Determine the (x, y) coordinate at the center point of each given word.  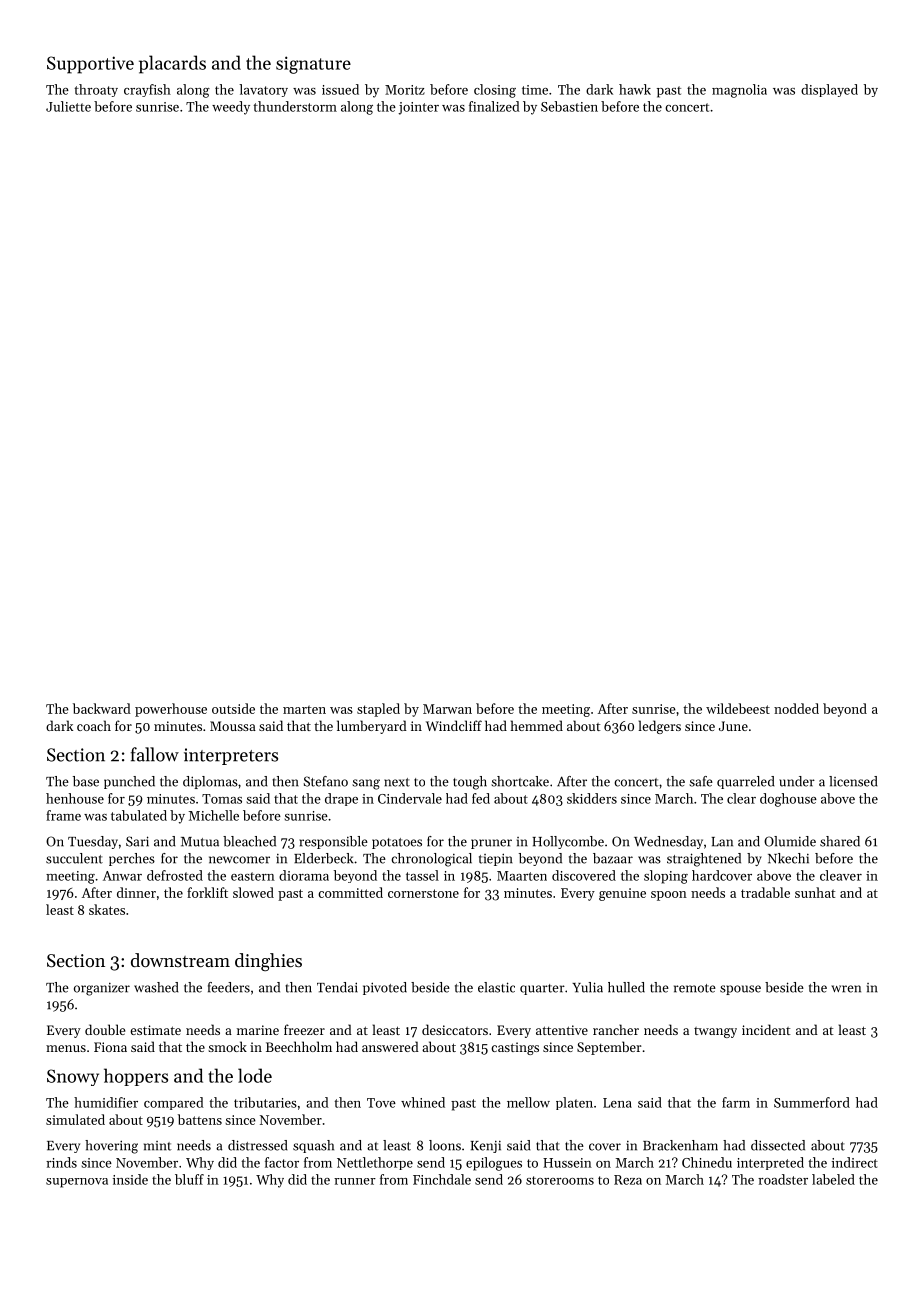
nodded (796, 708)
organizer (102, 989)
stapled (378, 710)
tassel (422, 875)
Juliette (68, 106)
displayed (829, 90)
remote (695, 988)
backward (102, 708)
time (535, 90)
